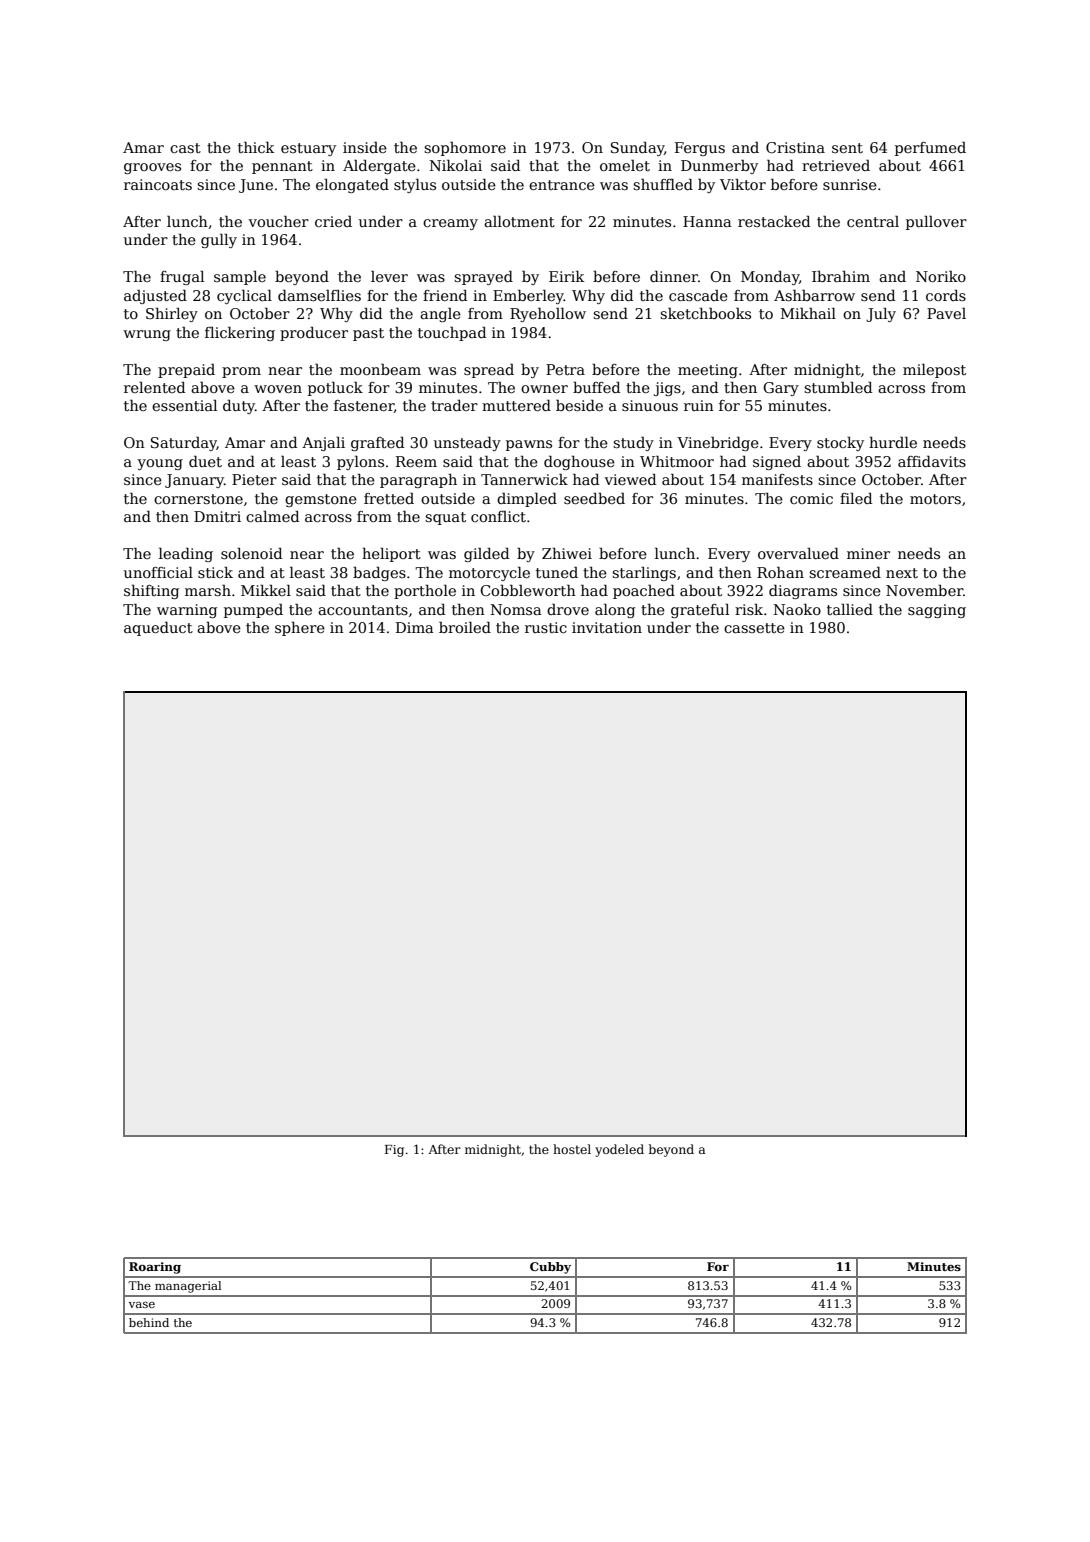 This page has height=1542, width=1090. Describe the element at coordinates (754, 628) in the page. I see `cassette` at that location.
